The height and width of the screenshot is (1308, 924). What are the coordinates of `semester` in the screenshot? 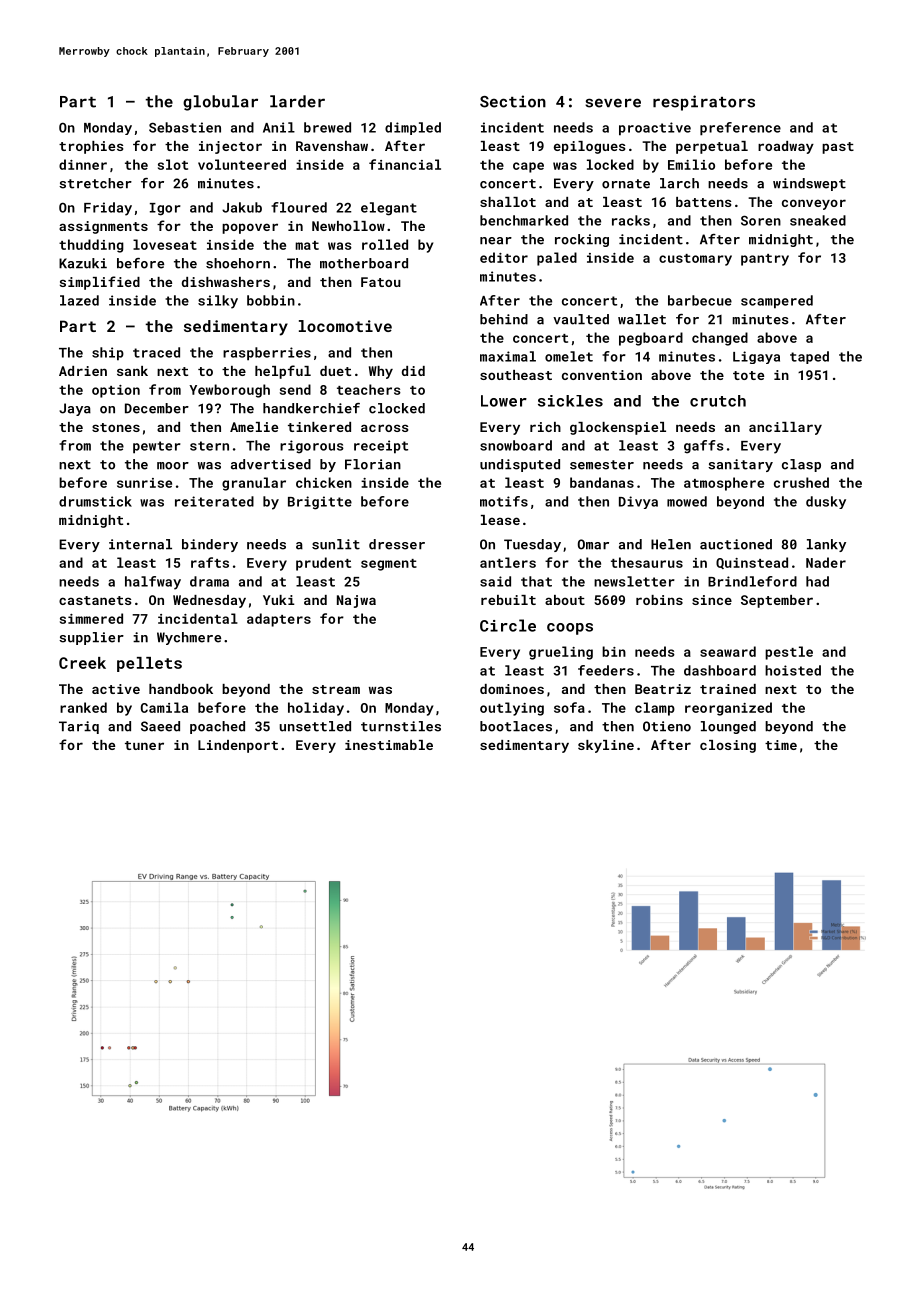 It's located at (602, 465).
